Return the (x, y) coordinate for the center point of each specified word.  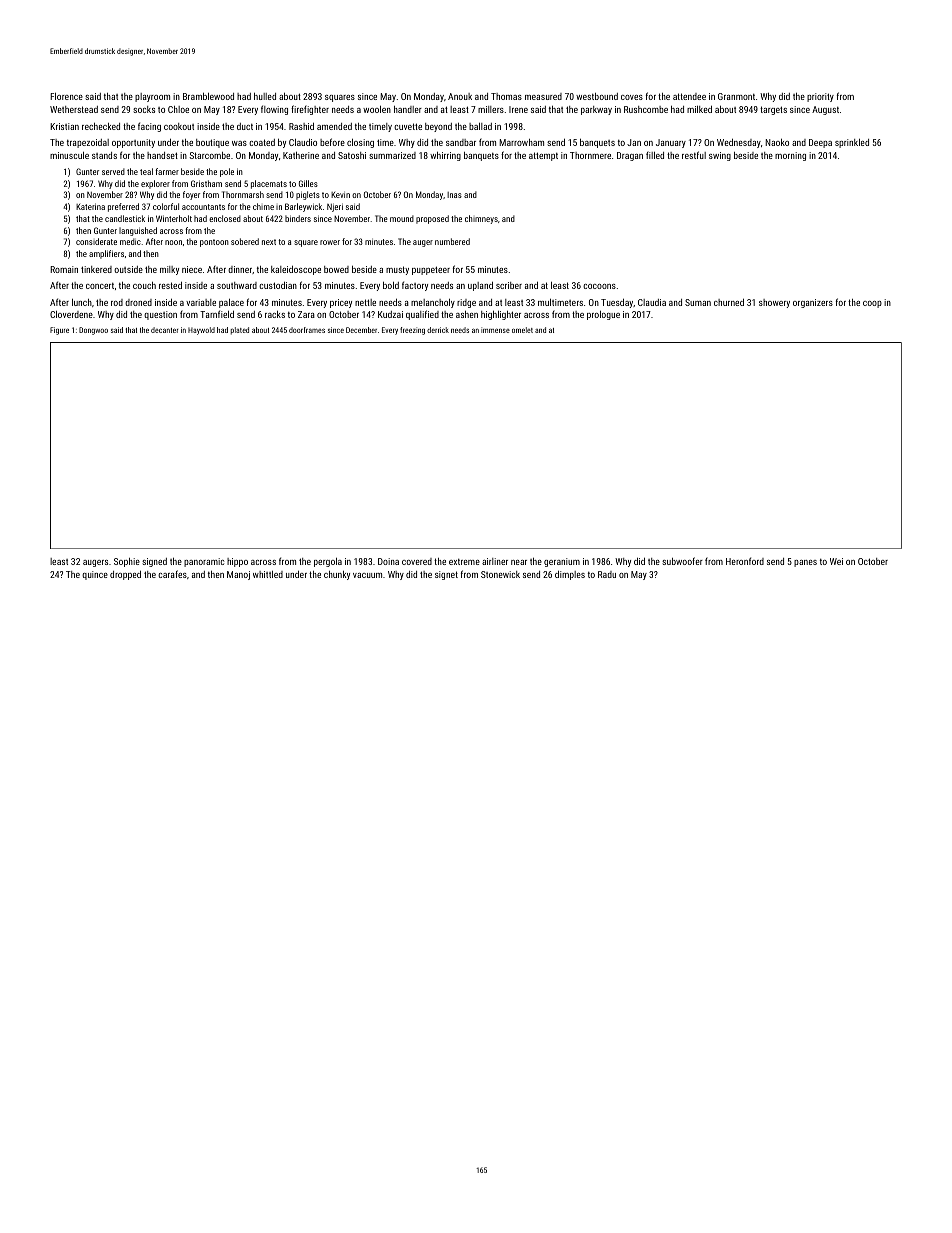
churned (729, 302)
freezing (412, 331)
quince (95, 575)
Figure (59, 331)
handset (162, 155)
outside (128, 269)
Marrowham (521, 142)
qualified (422, 315)
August (825, 110)
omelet (522, 330)
